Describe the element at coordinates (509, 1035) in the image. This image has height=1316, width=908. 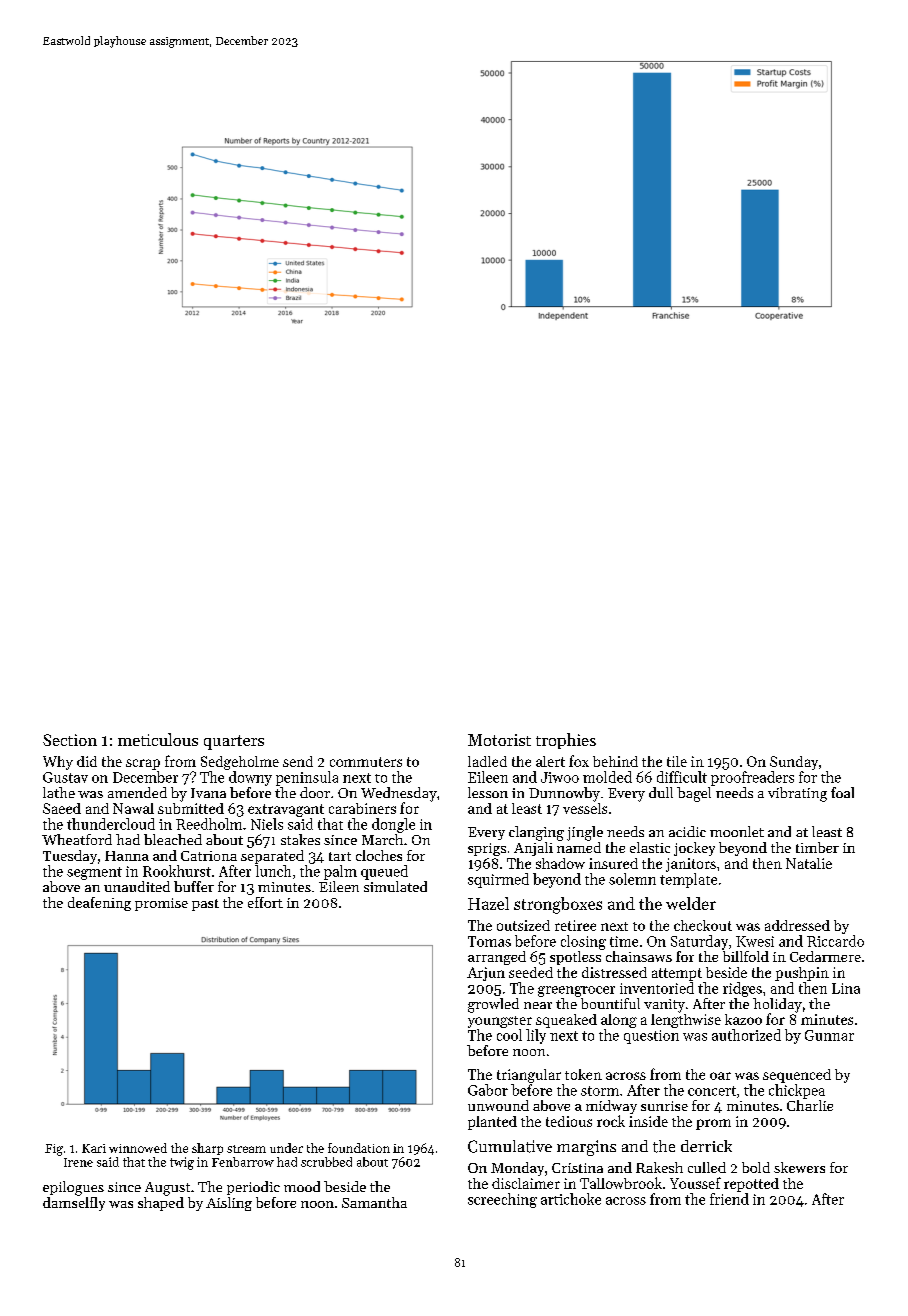
I see `cool` at that location.
